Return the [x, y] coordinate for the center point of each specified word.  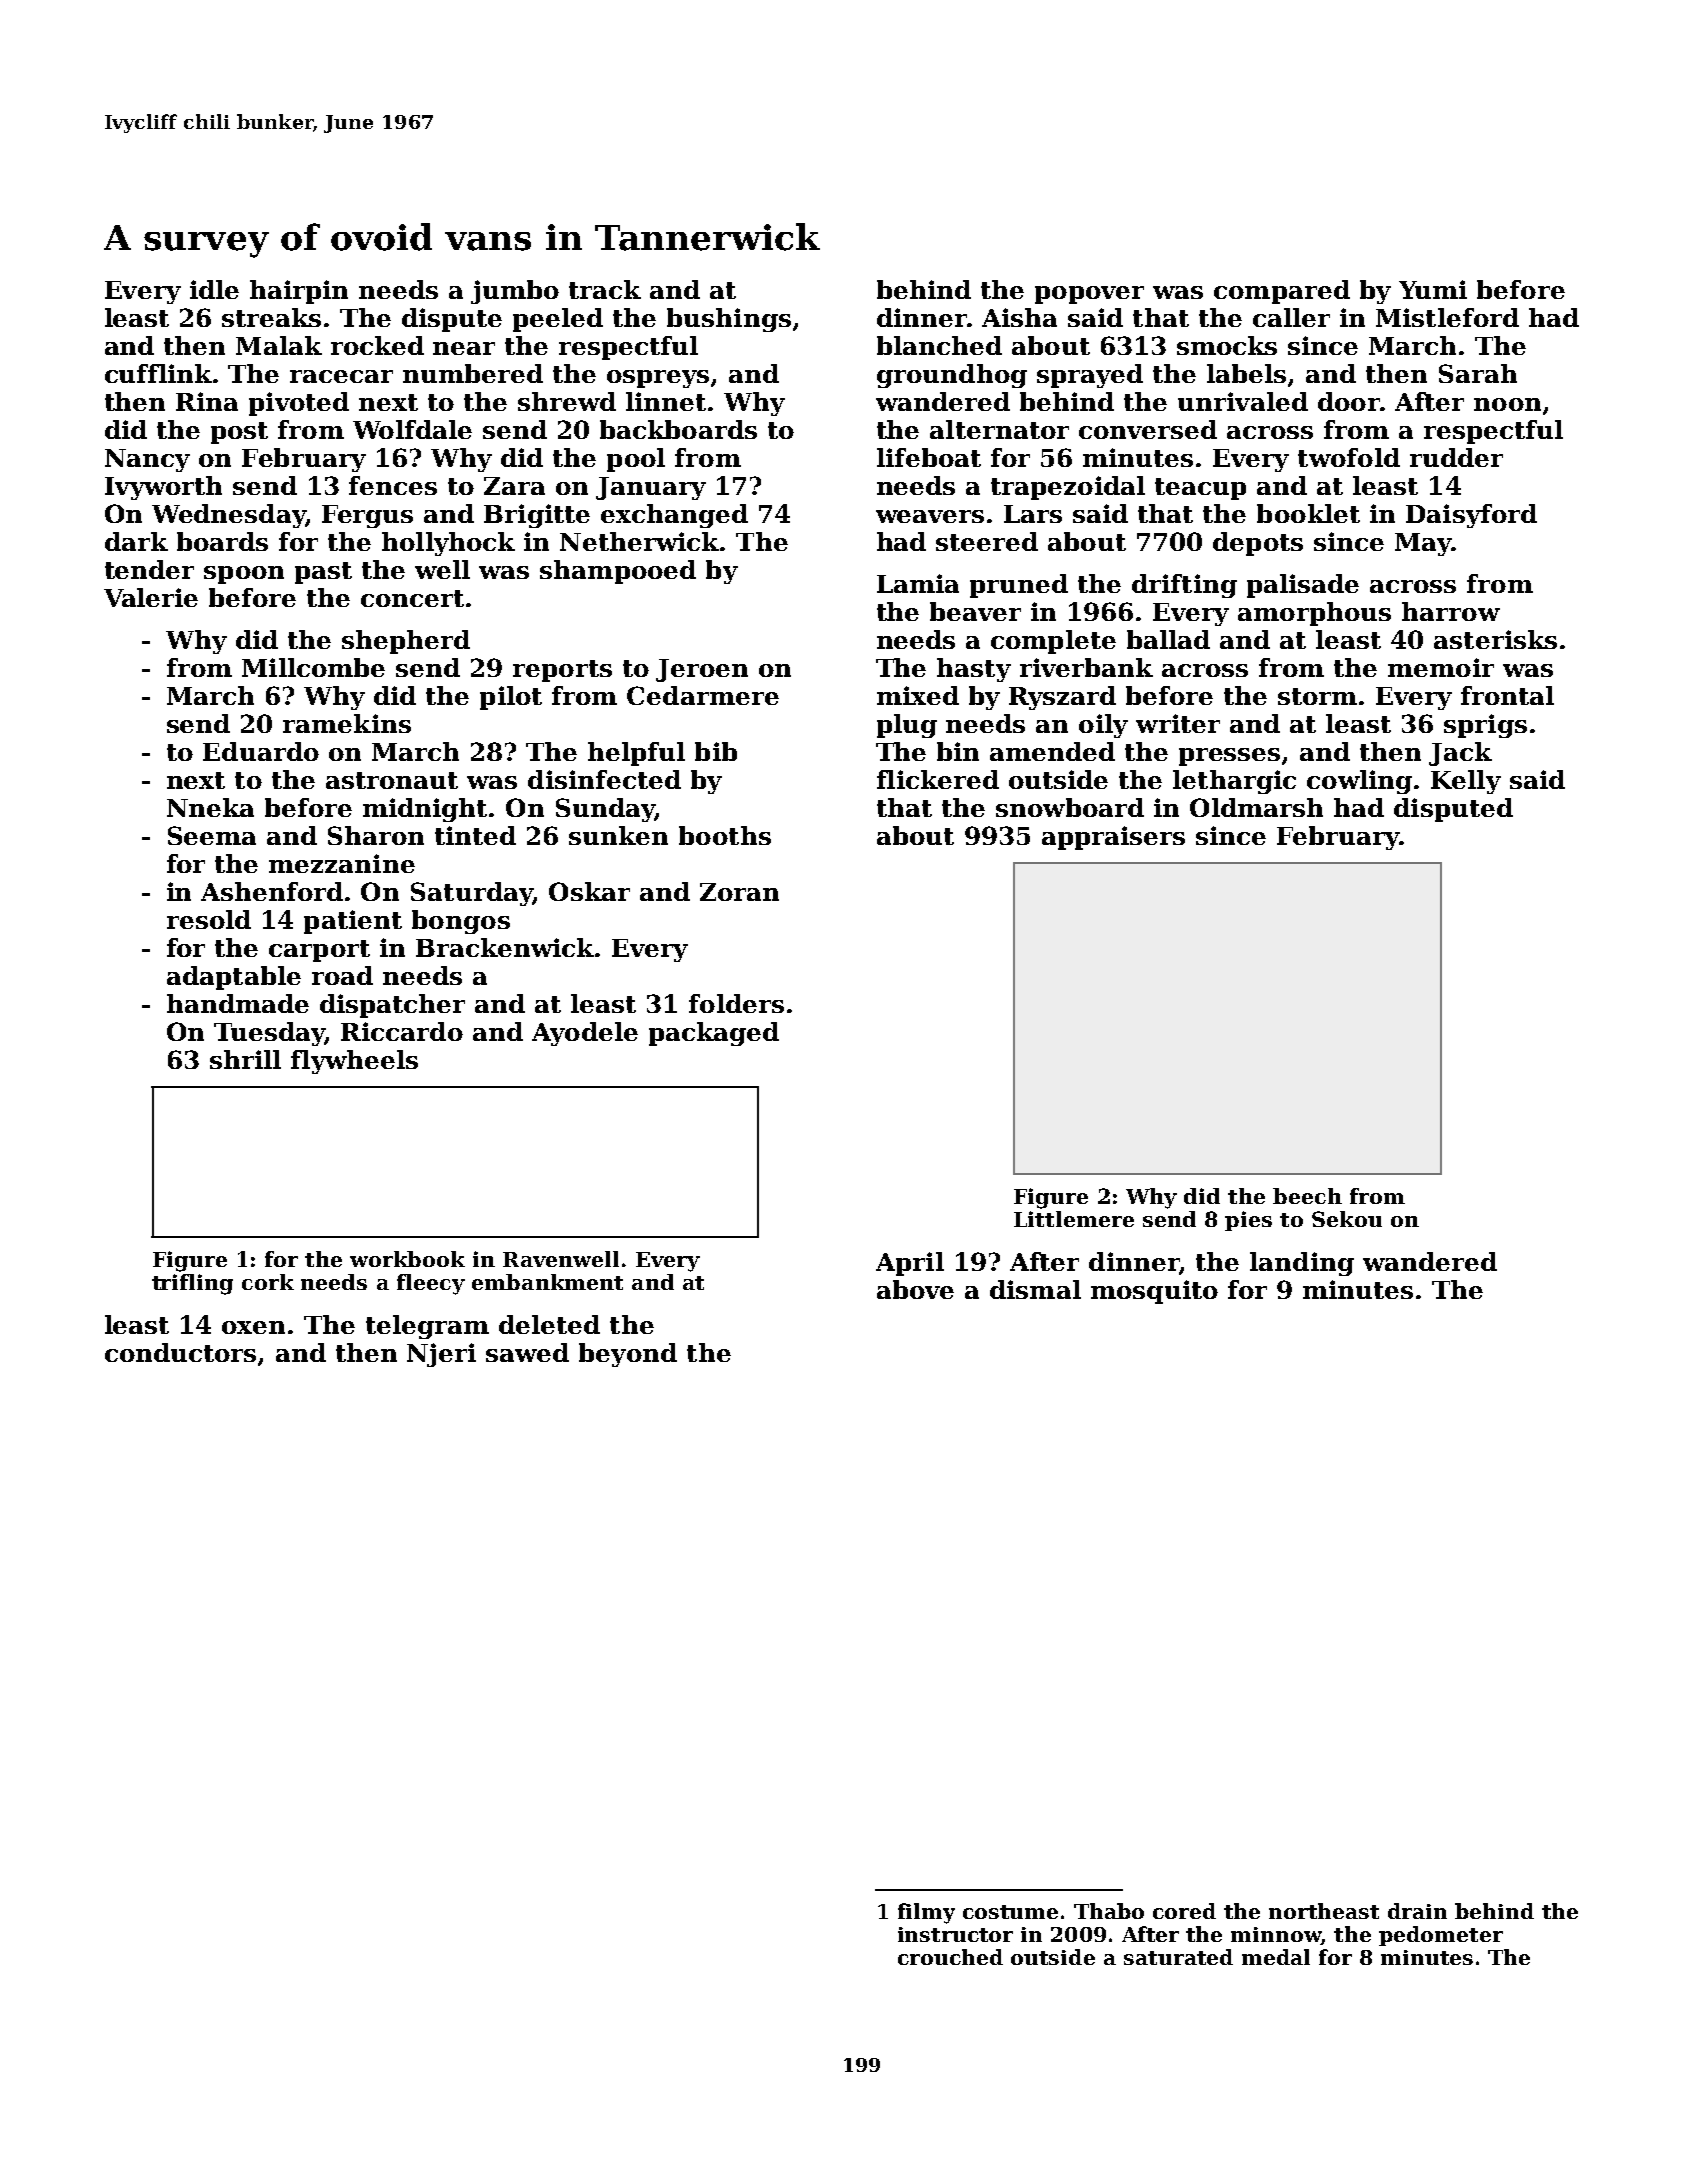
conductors [180, 1352]
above [915, 1289]
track [605, 289]
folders [736, 1003]
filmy [926, 1913]
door [1349, 401]
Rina [207, 401]
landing [1302, 1264]
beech [1307, 1196]
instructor [955, 1934]
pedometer [1441, 1936]
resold [209, 919]
